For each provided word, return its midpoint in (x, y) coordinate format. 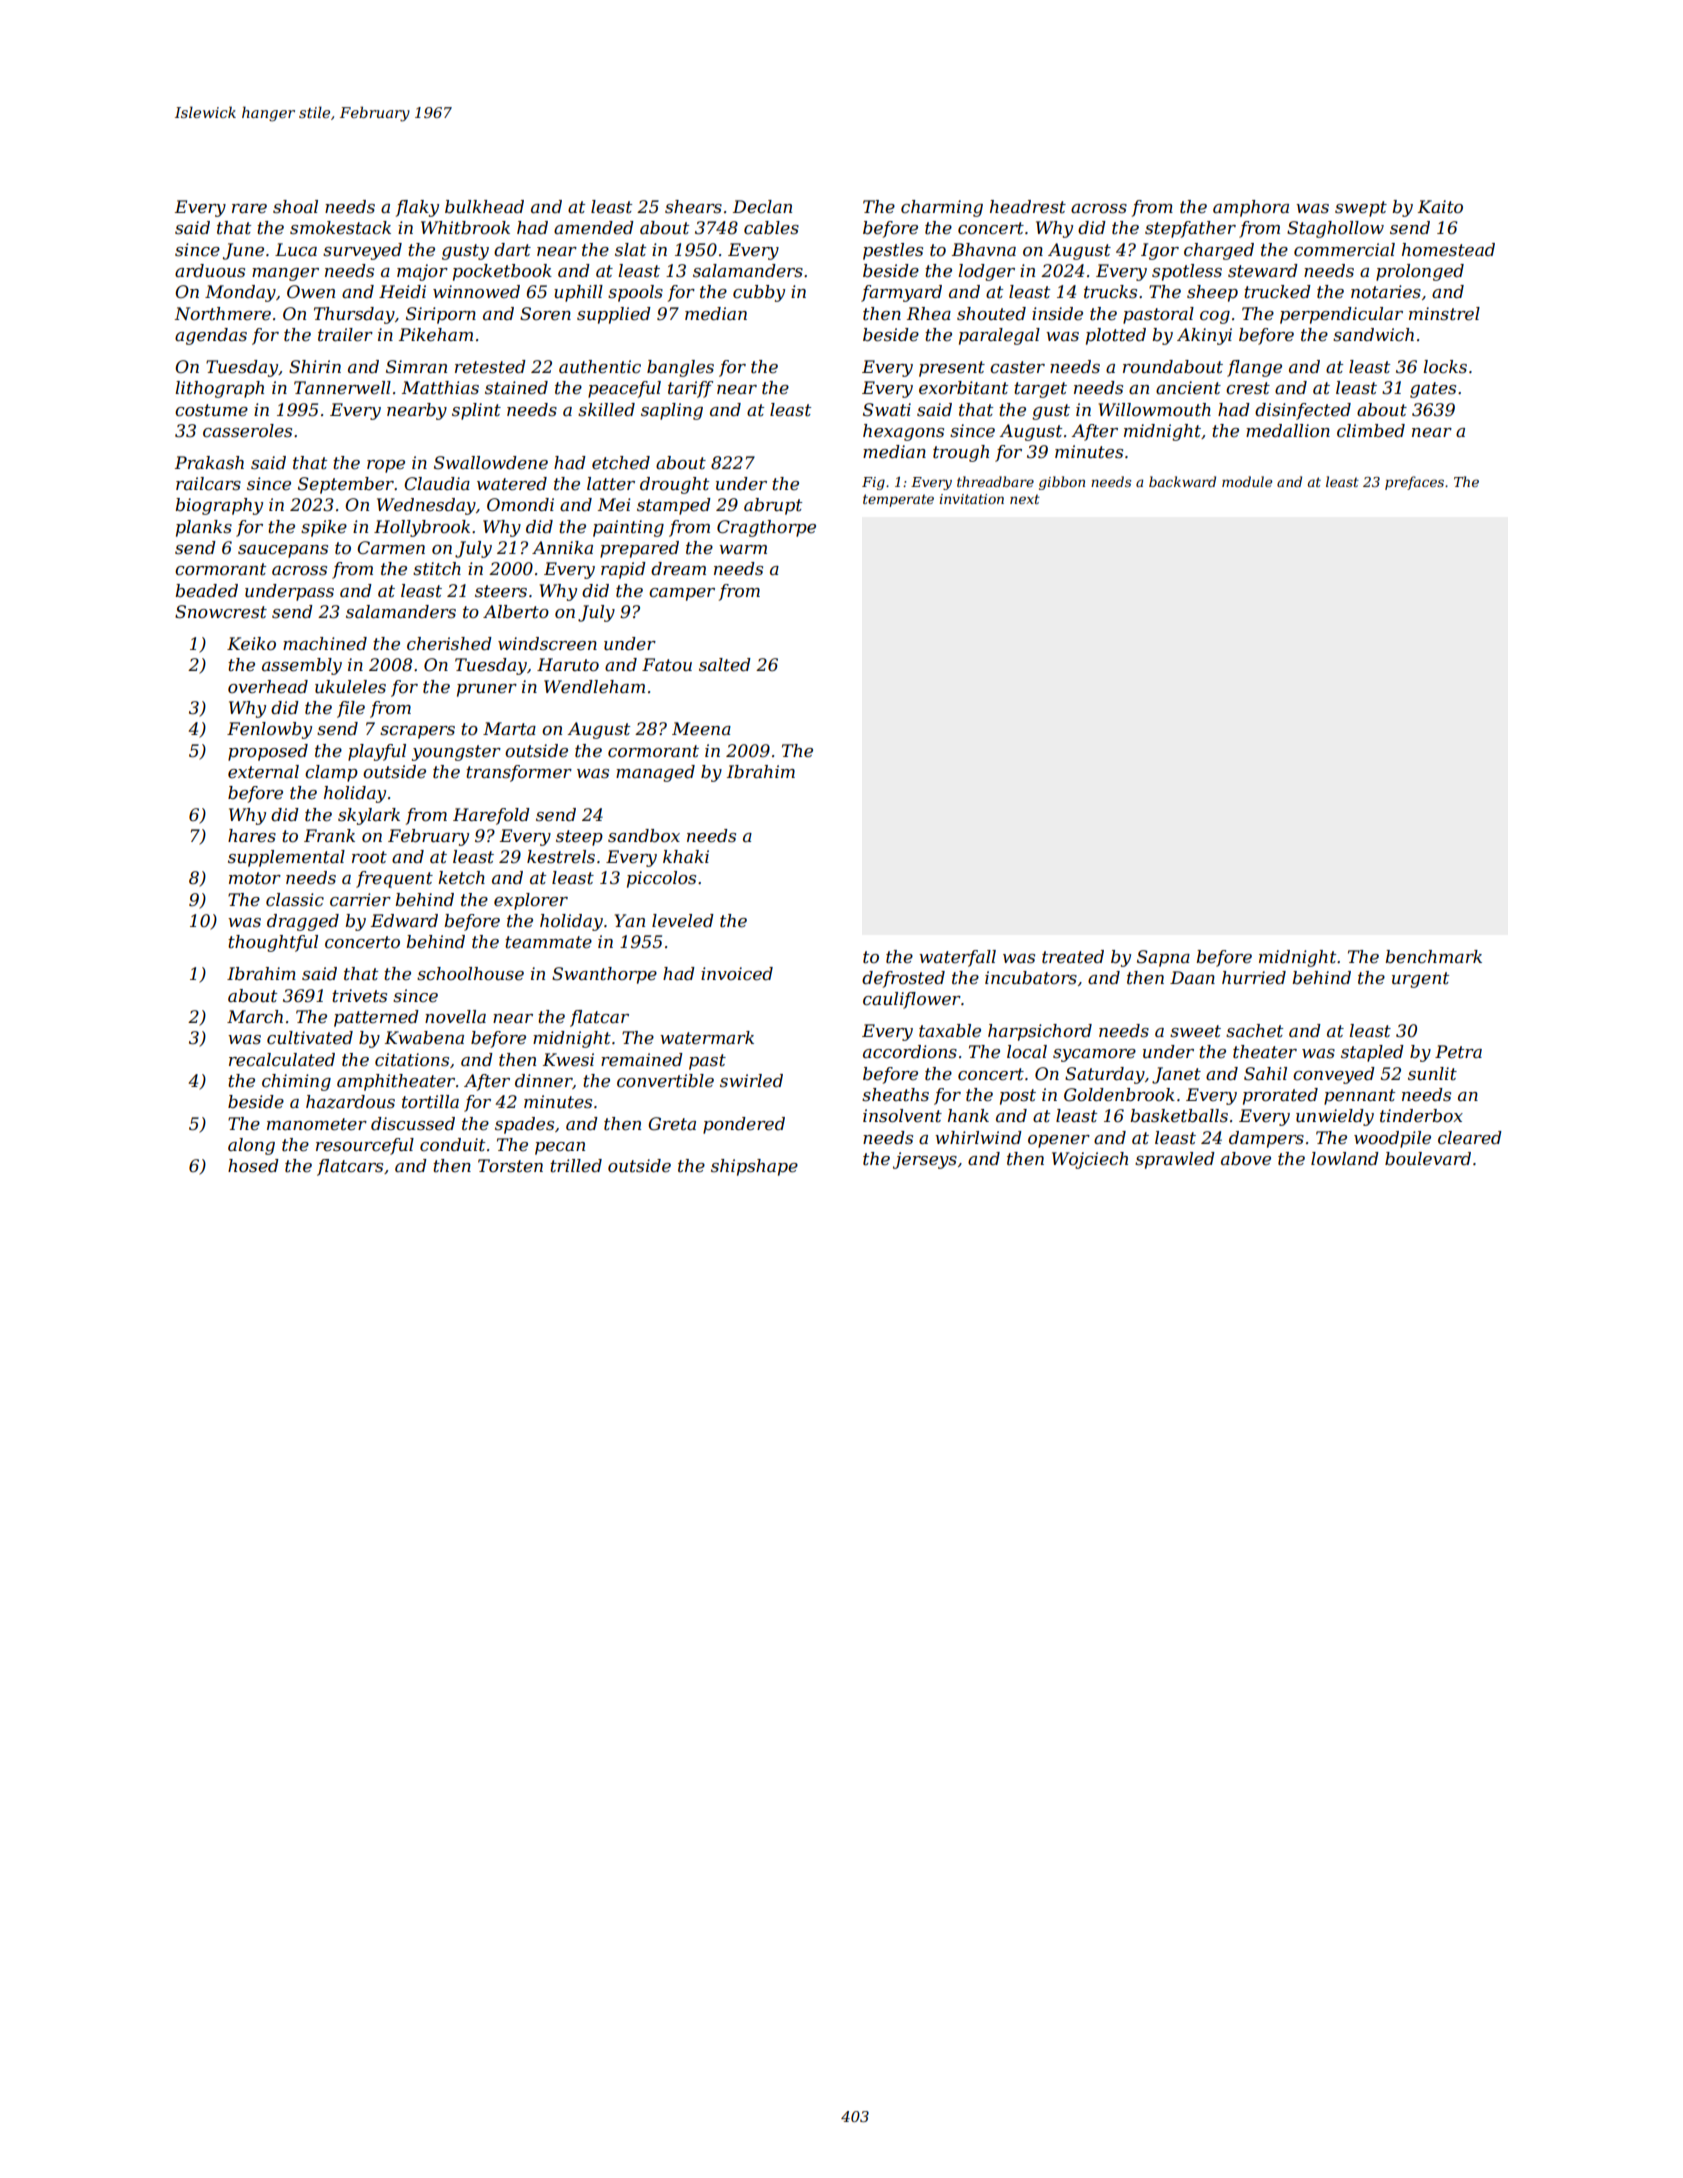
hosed (253, 1166)
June (243, 251)
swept (1361, 209)
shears (693, 207)
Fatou (667, 664)
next (1025, 499)
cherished (449, 644)
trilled (576, 1166)
